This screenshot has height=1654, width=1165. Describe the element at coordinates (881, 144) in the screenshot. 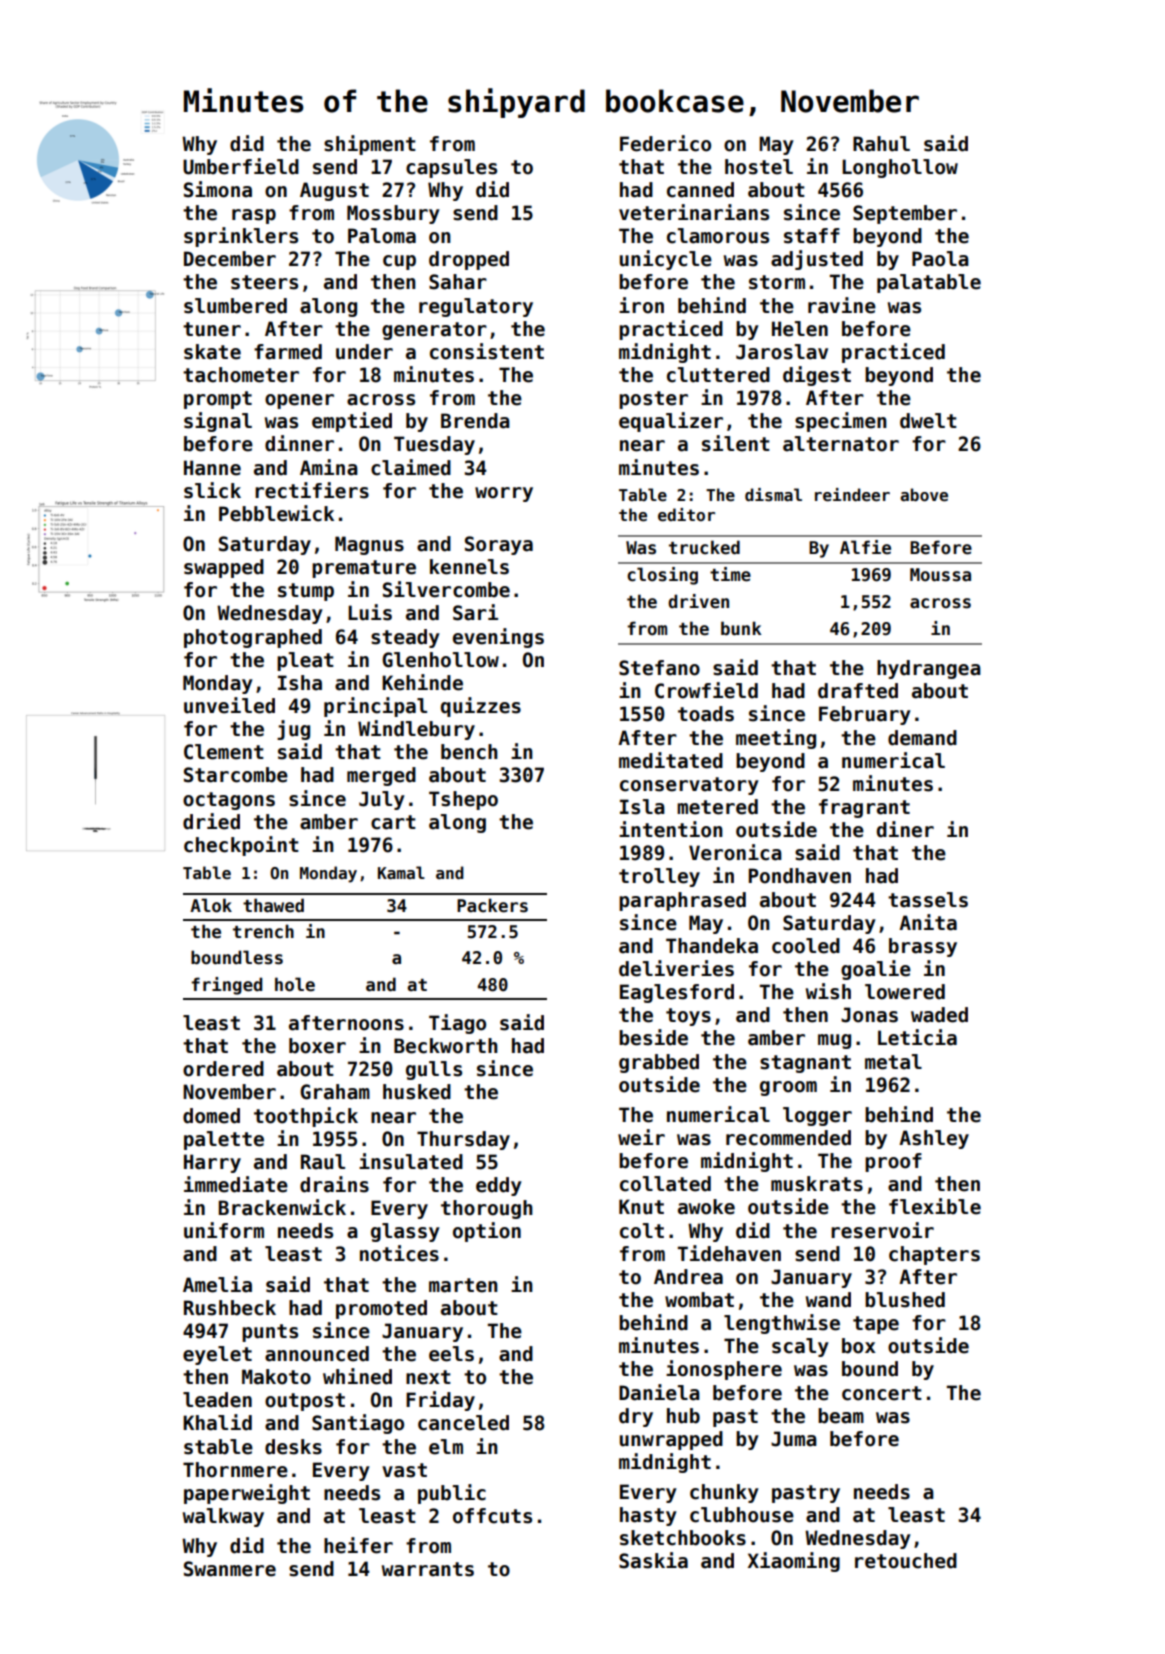

I see `Rahul` at that location.
